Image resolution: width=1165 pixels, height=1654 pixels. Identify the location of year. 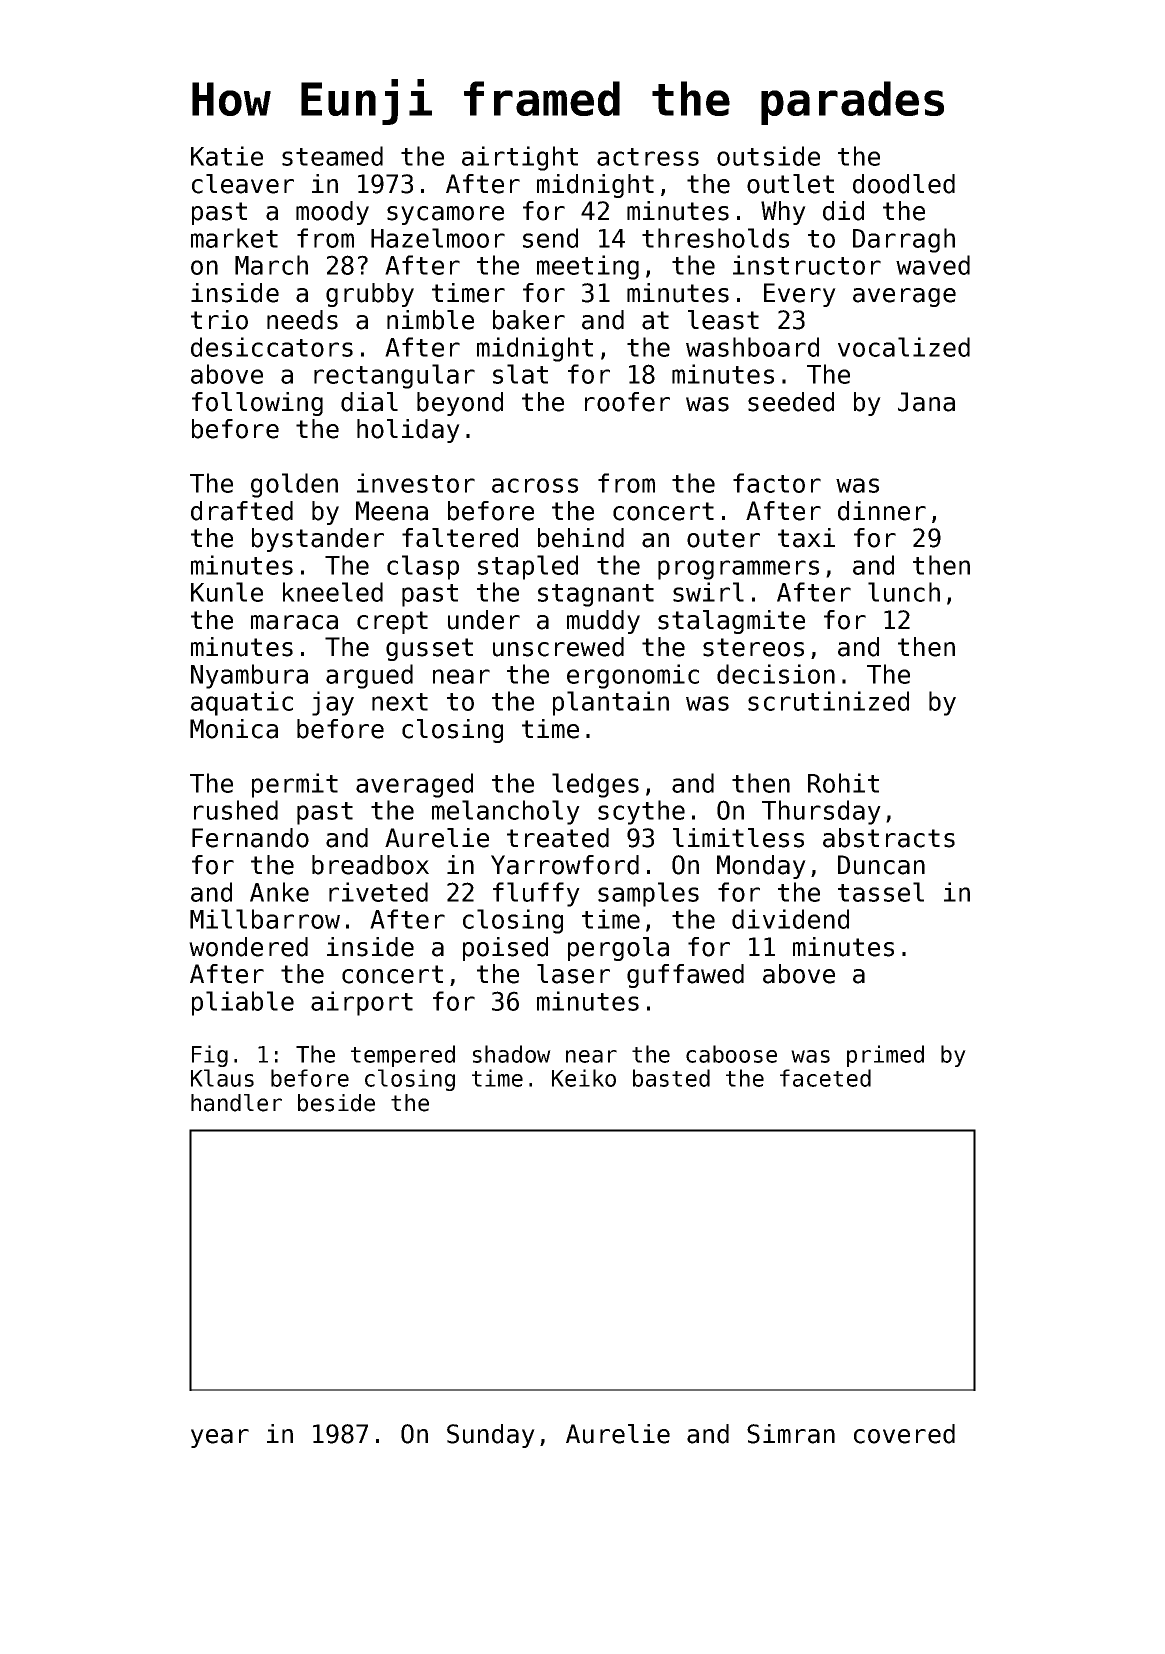
(220, 1438).
